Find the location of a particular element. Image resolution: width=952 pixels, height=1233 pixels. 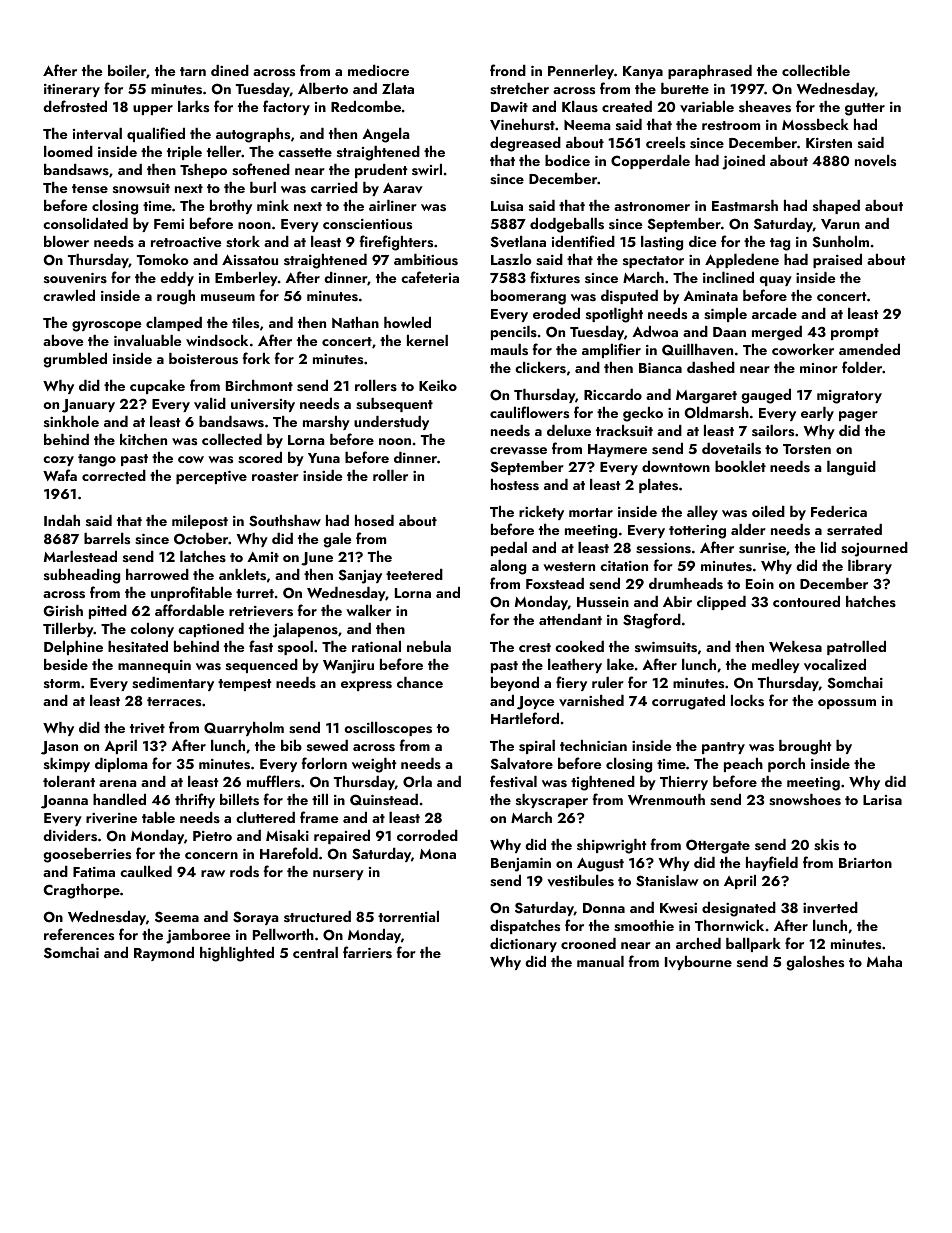

corroded is located at coordinates (427, 835).
